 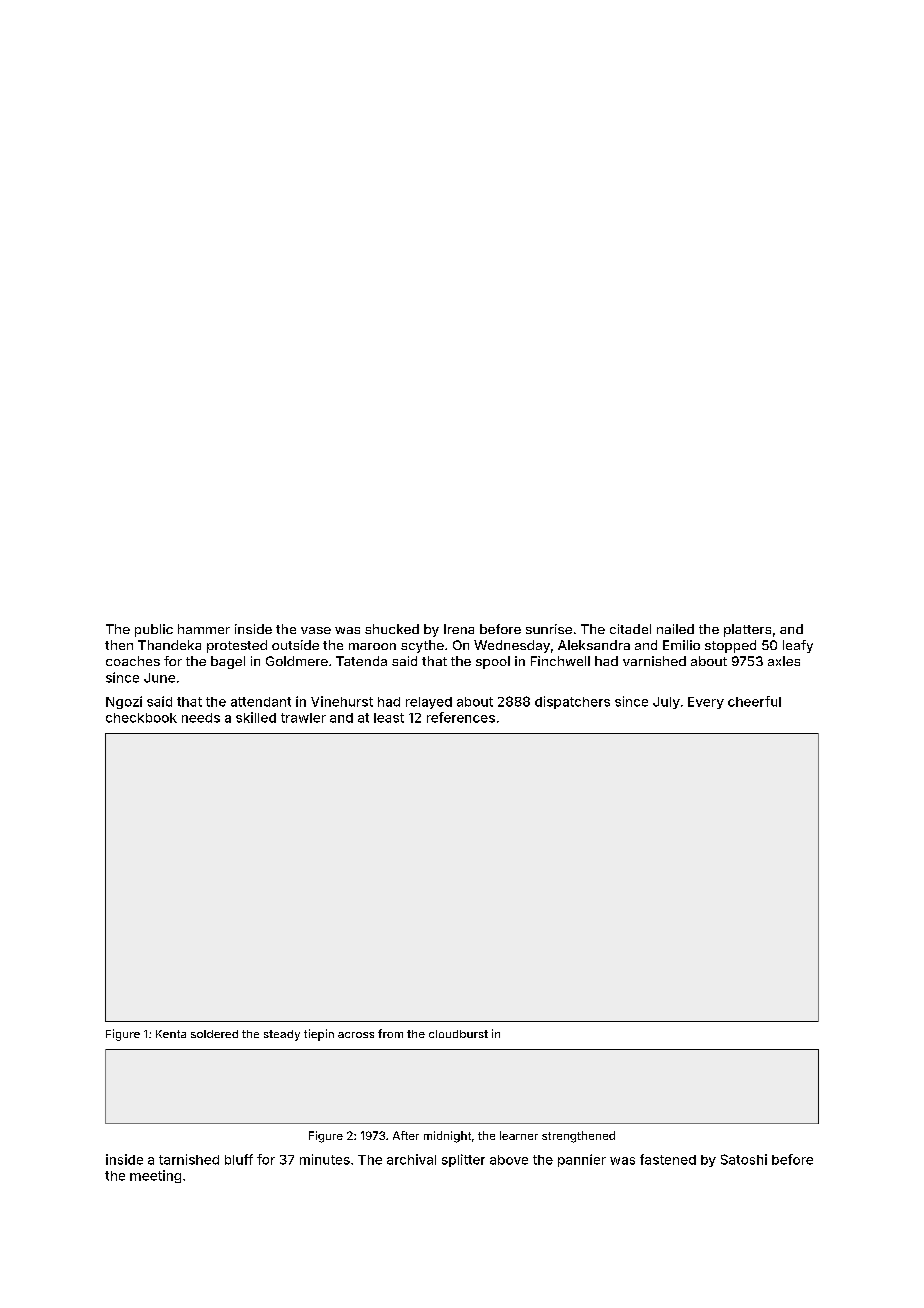 I want to click on needs, so click(x=201, y=718).
